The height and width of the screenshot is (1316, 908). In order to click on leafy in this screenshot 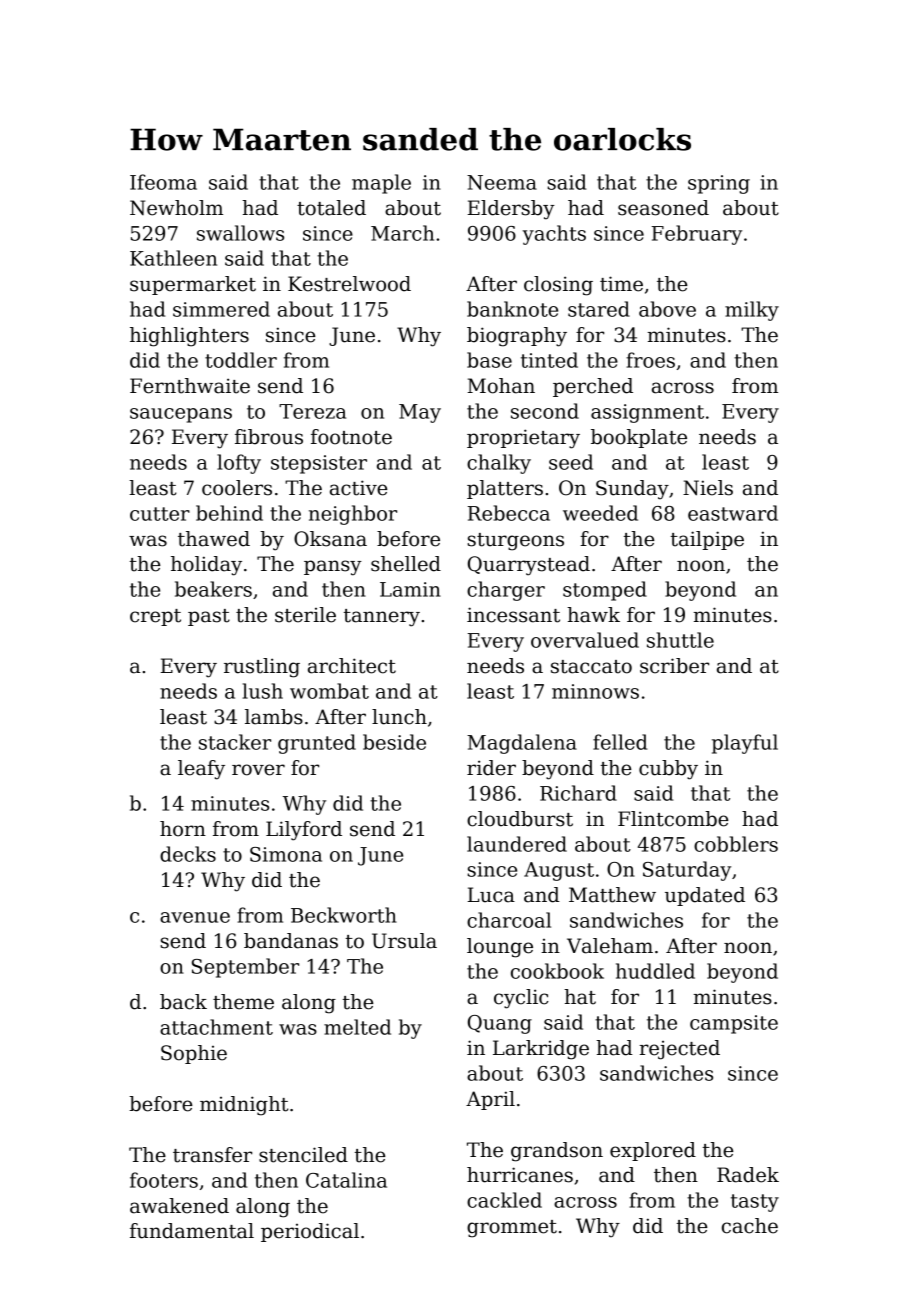, I will do `click(201, 770)`.
